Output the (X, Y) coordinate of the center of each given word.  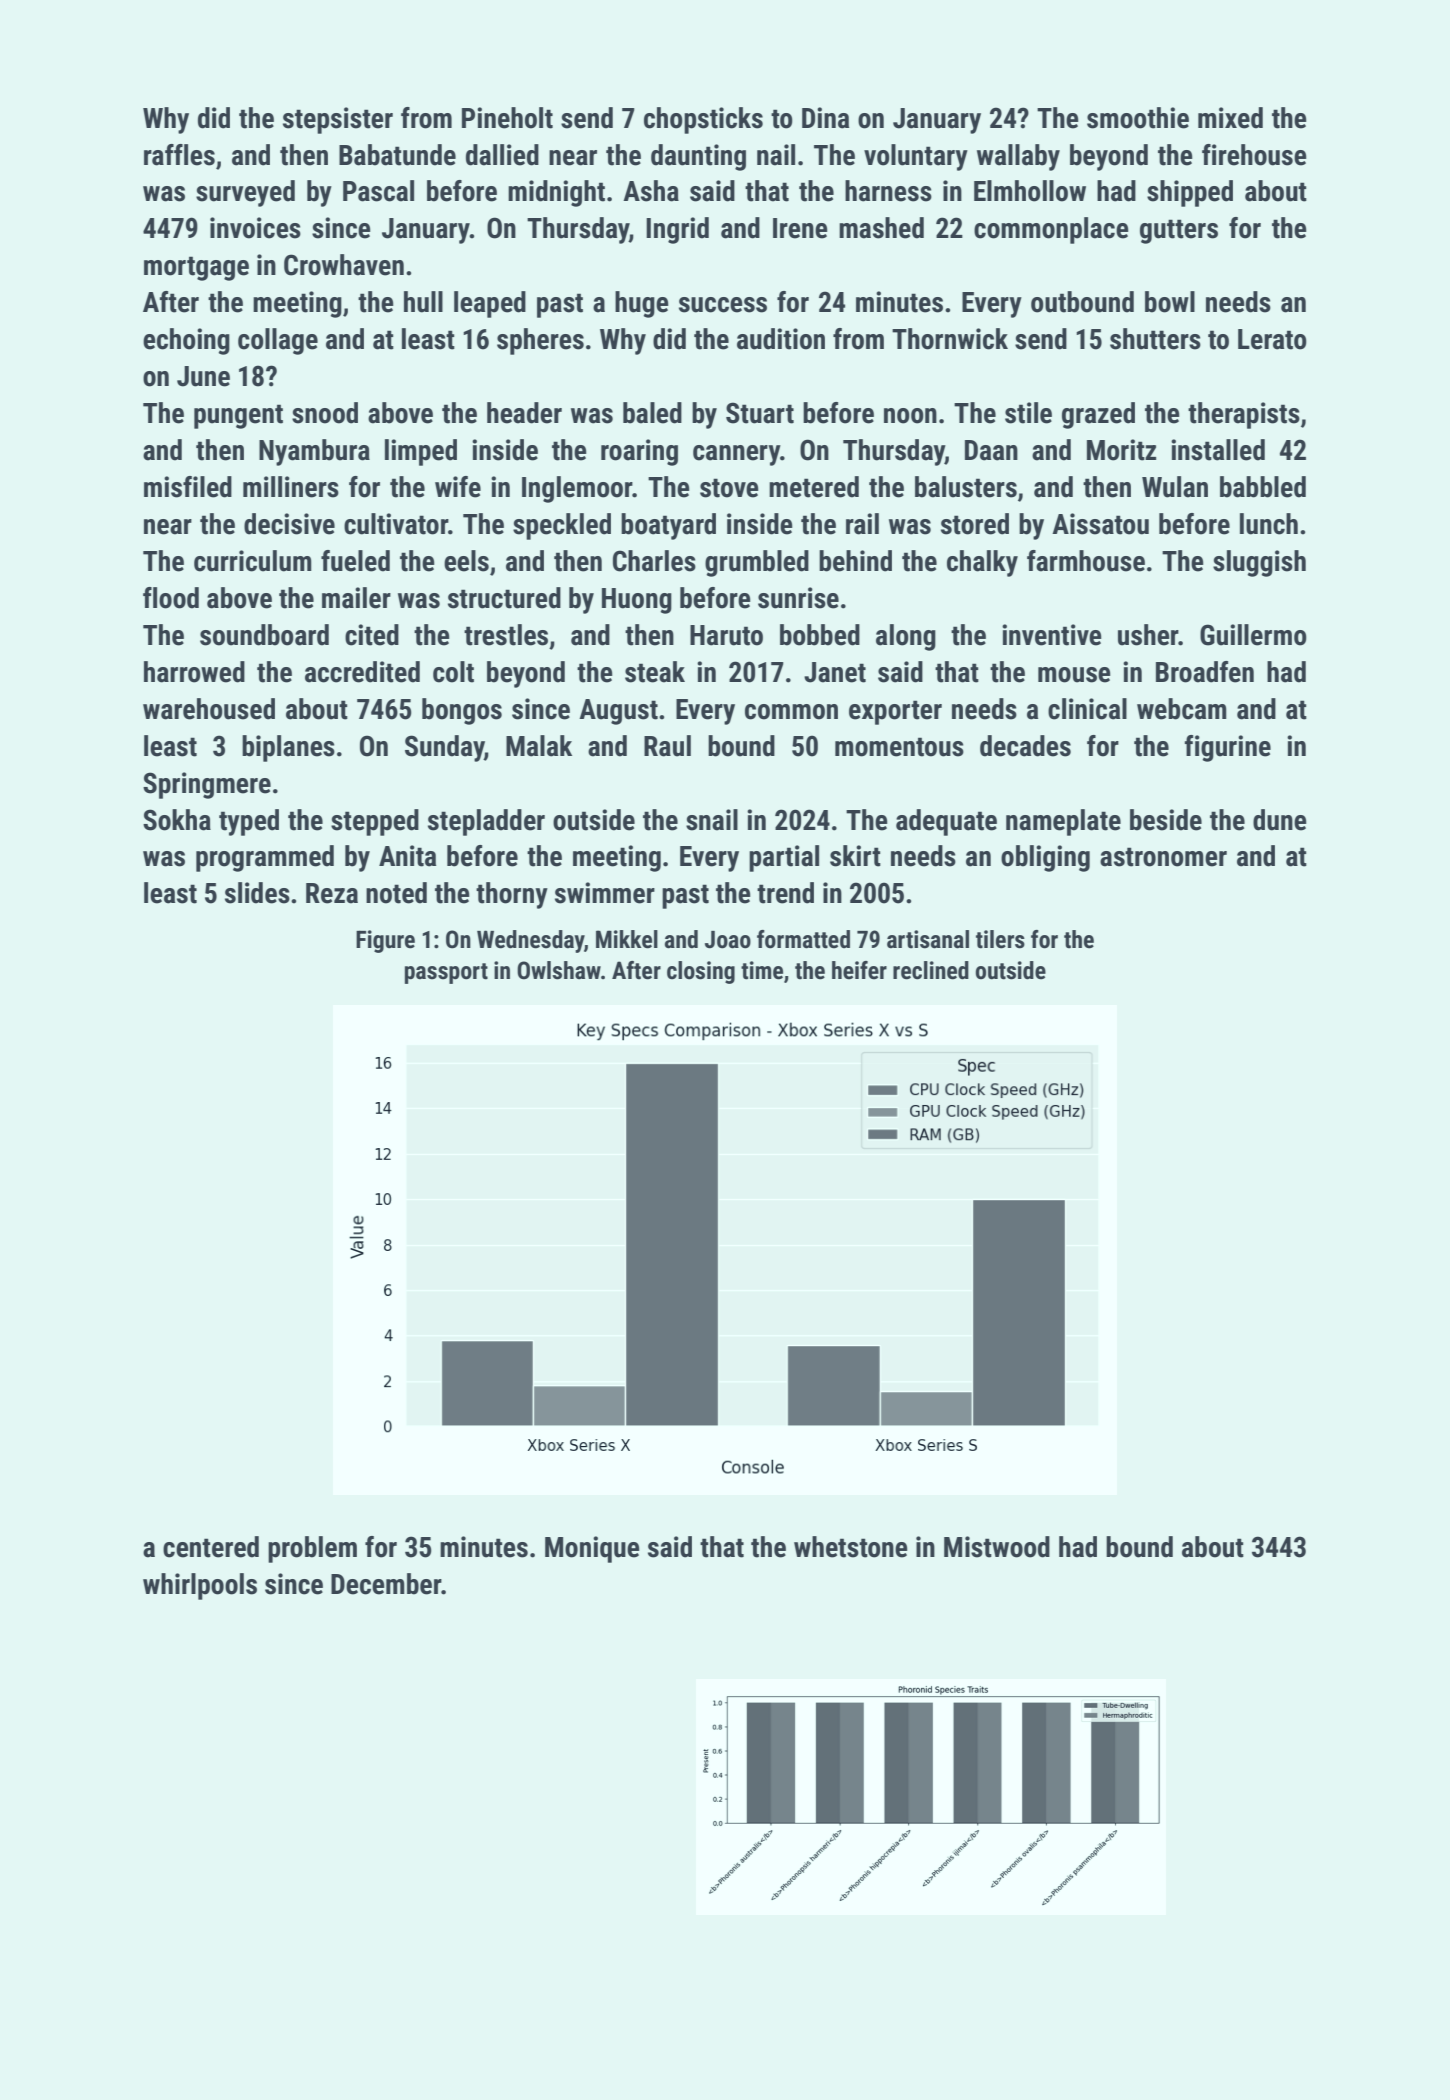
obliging (1045, 858)
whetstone (851, 1547)
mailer (356, 598)
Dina (825, 118)
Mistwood (997, 1547)
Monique (592, 1549)
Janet (835, 672)
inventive (1052, 635)
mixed (1230, 118)
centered (211, 1547)
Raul (667, 746)
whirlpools (200, 1586)
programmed (265, 858)
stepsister (338, 120)
